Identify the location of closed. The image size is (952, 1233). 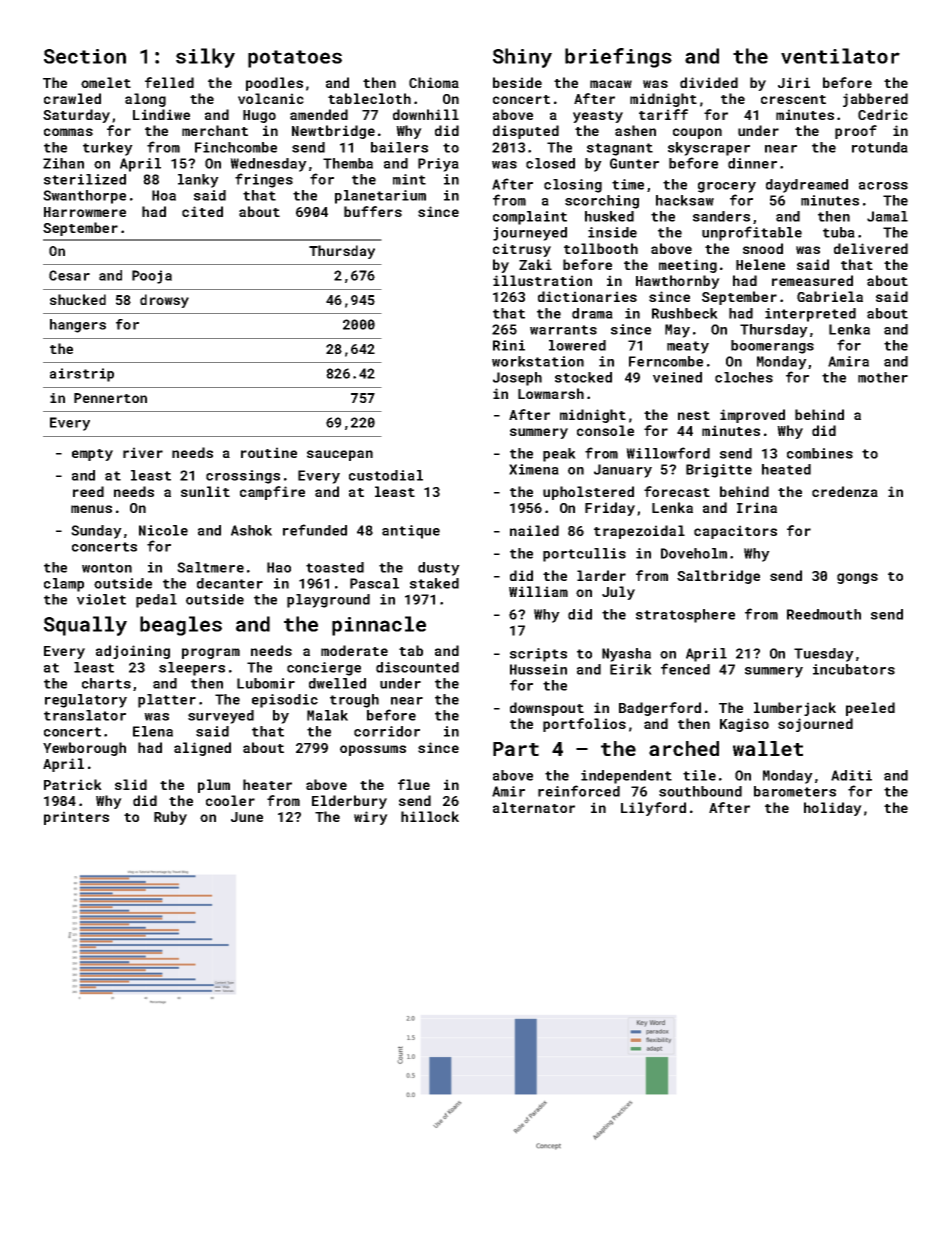
(550, 163).
